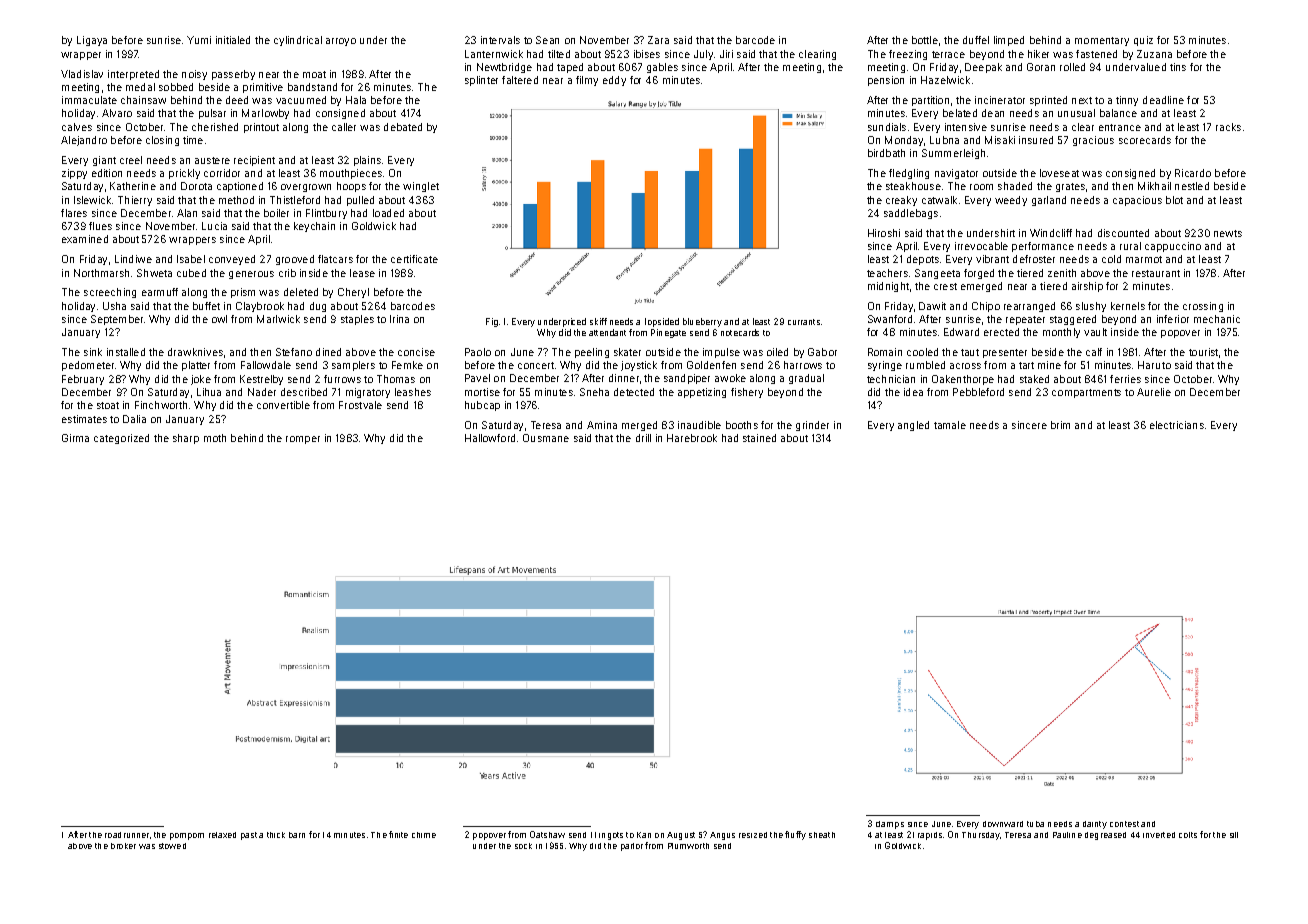  What do you see at coordinates (658, 40) in the screenshot?
I see `Zara` at bounding box center [658, 40].
